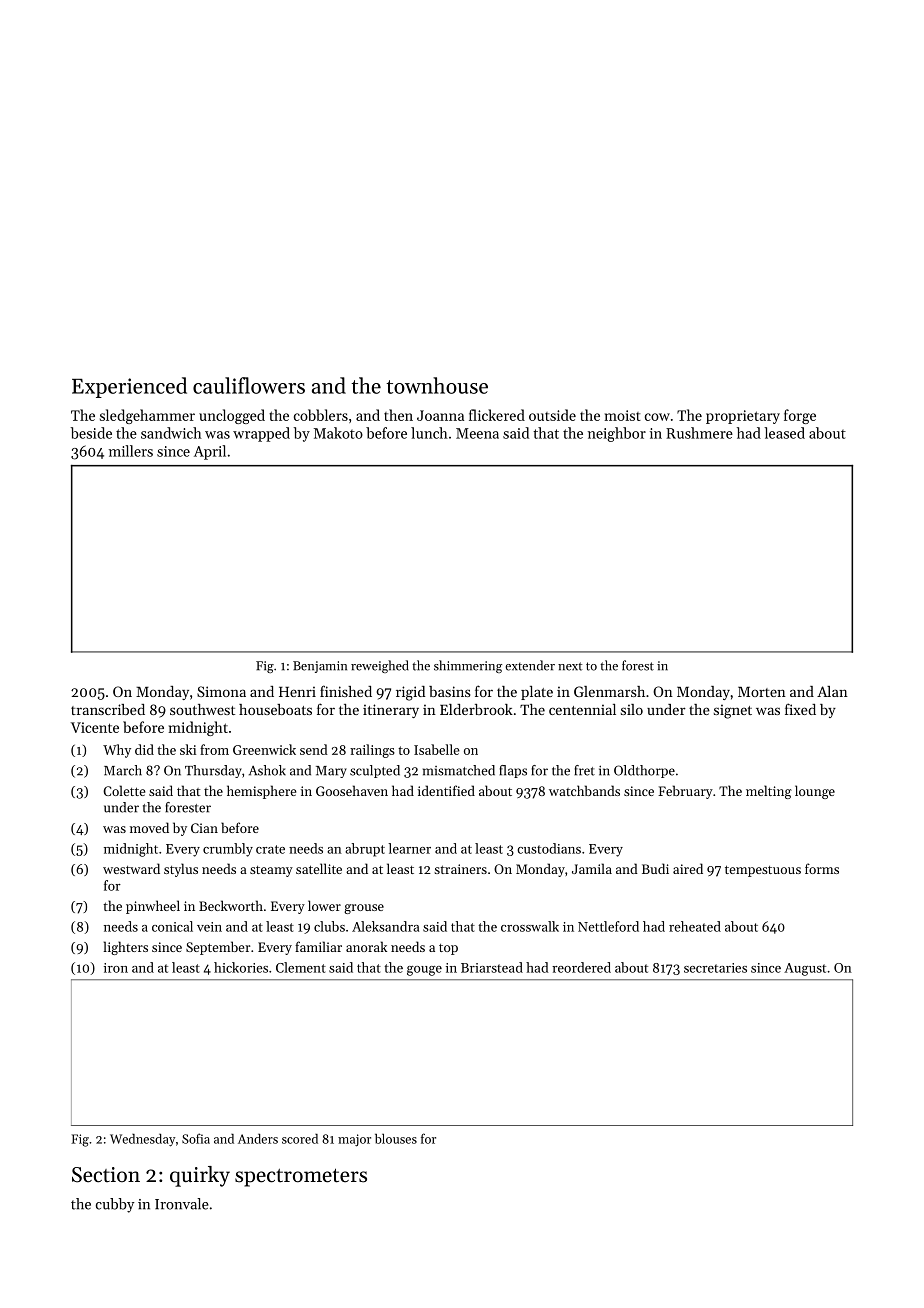  I want to click on lounge, so click(815, 792).
